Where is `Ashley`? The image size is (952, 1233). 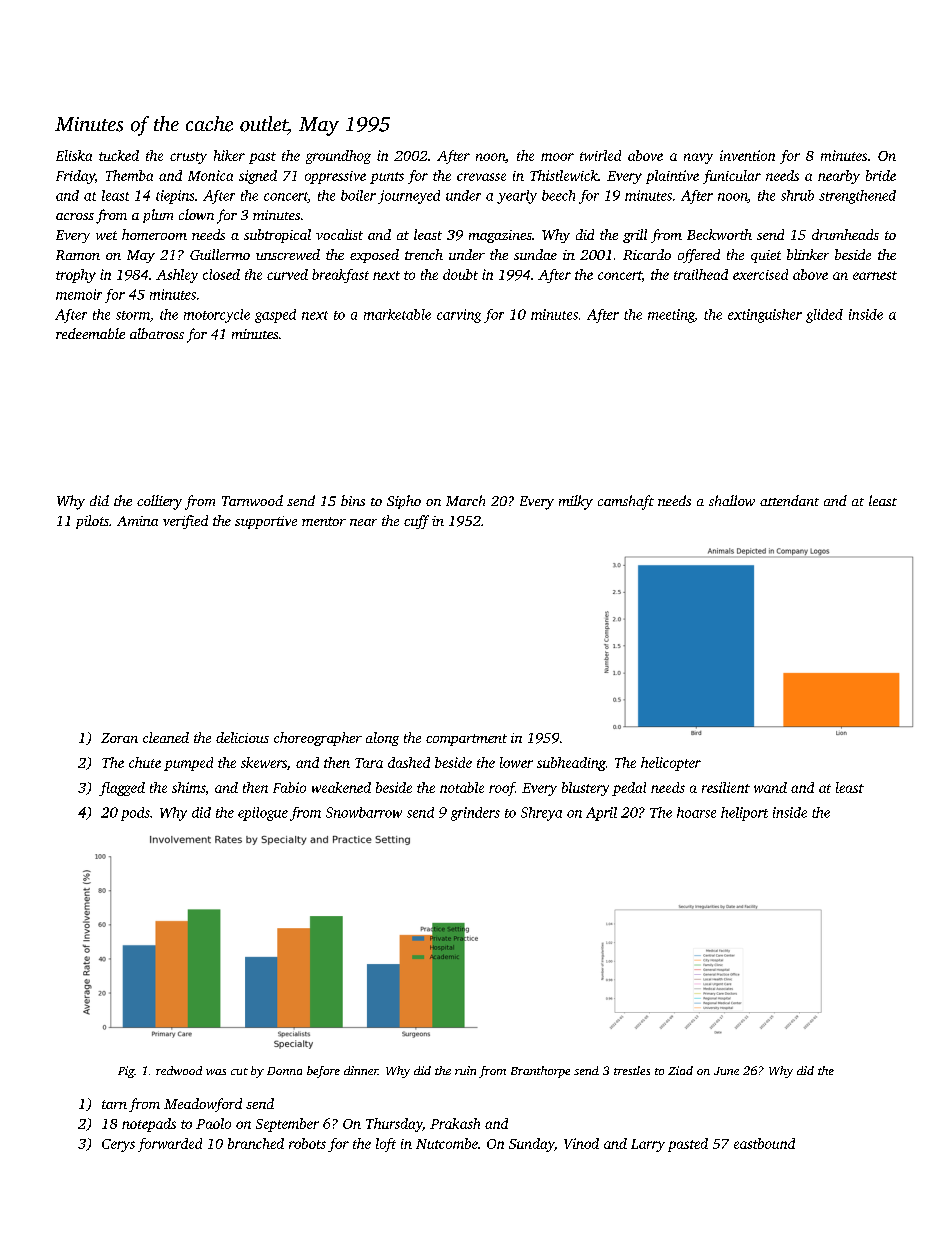 Ashley is located at coordinates (177, 276).
